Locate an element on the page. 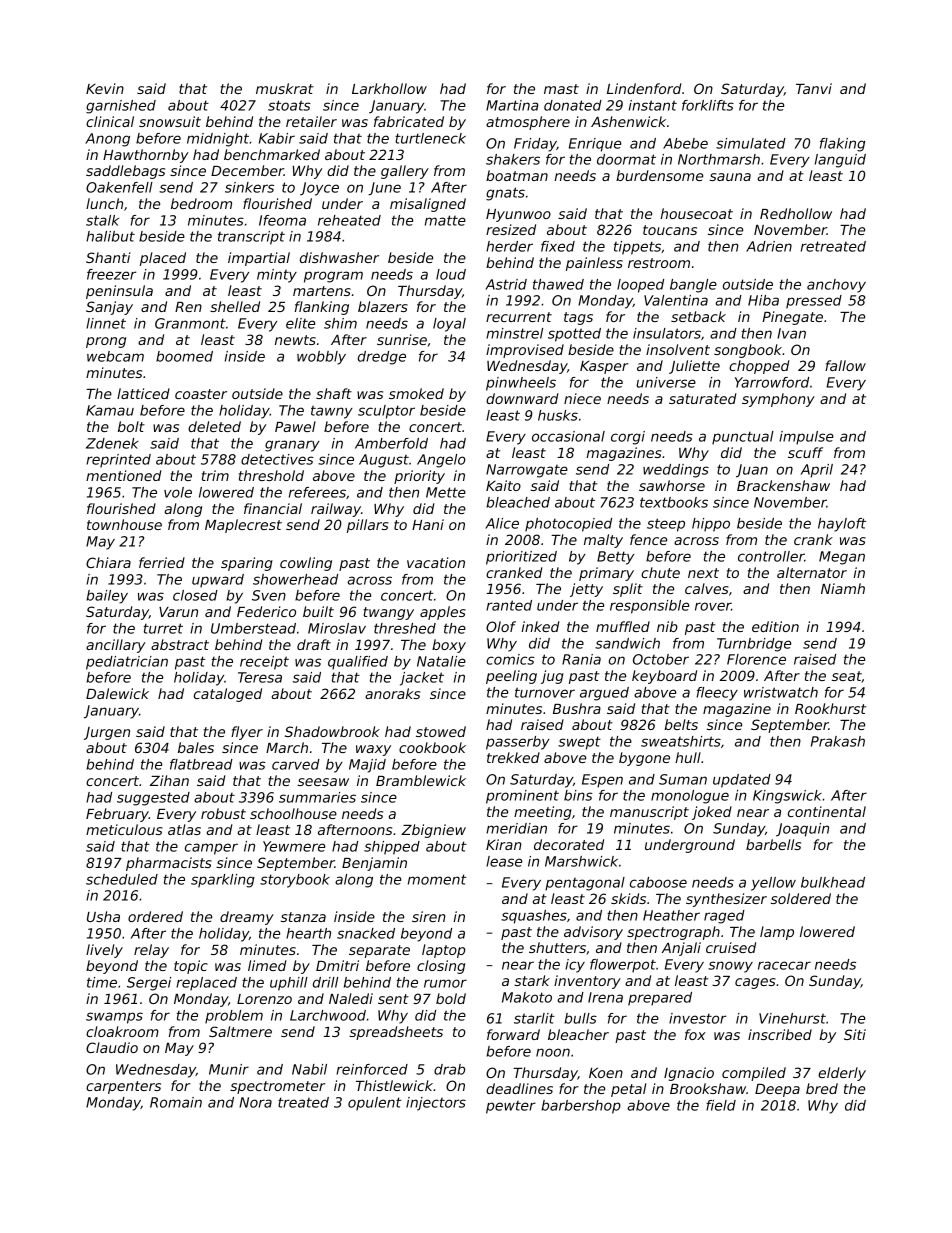 Image resolution: width=952 pixels, height=1233 pixels. photocopied is located at coordinates (568, 525).
